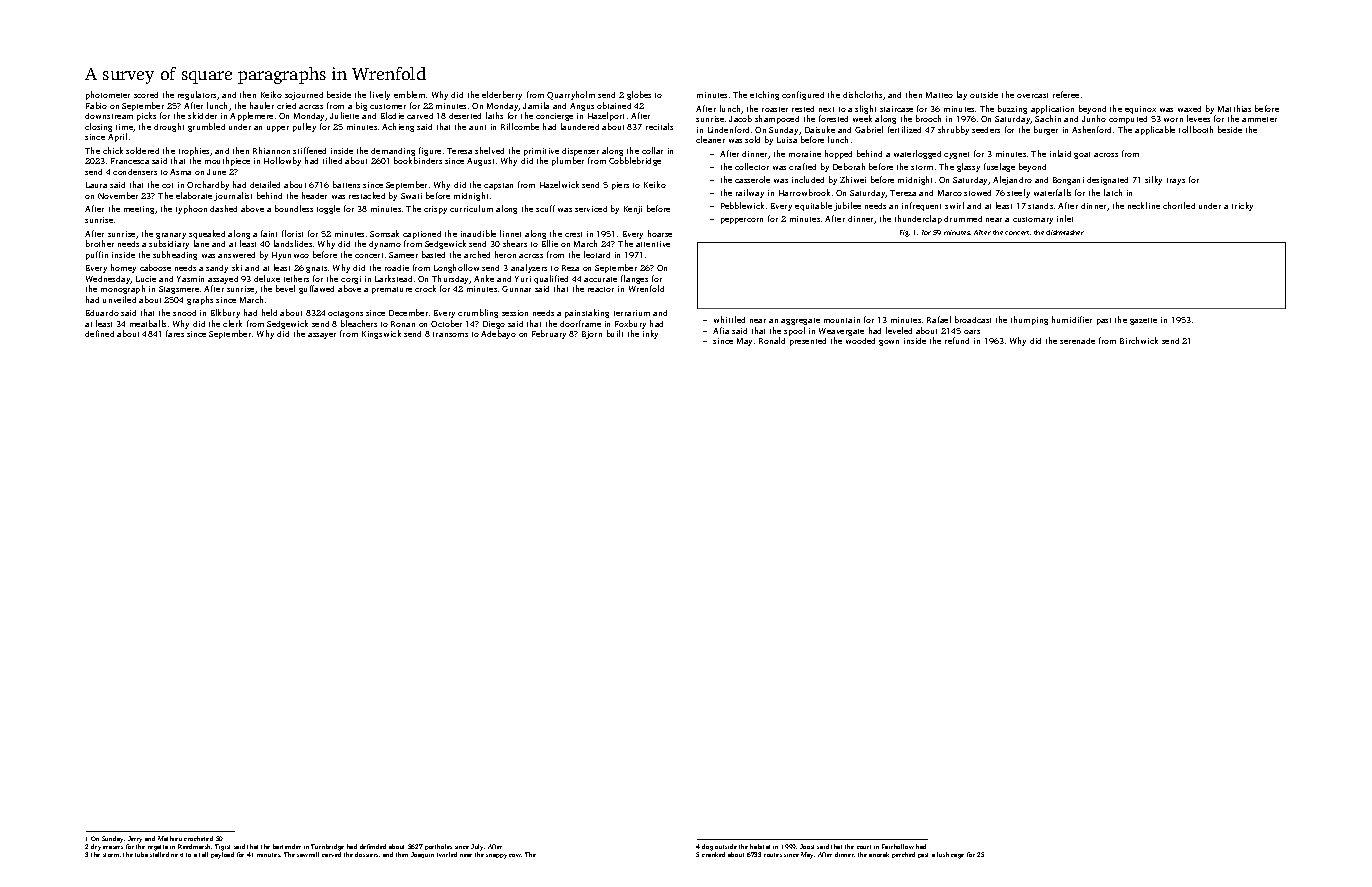 This page has height=887, width=1372. Describe the element at coordinates (478, 847) in the page. I see `July` at that location.
